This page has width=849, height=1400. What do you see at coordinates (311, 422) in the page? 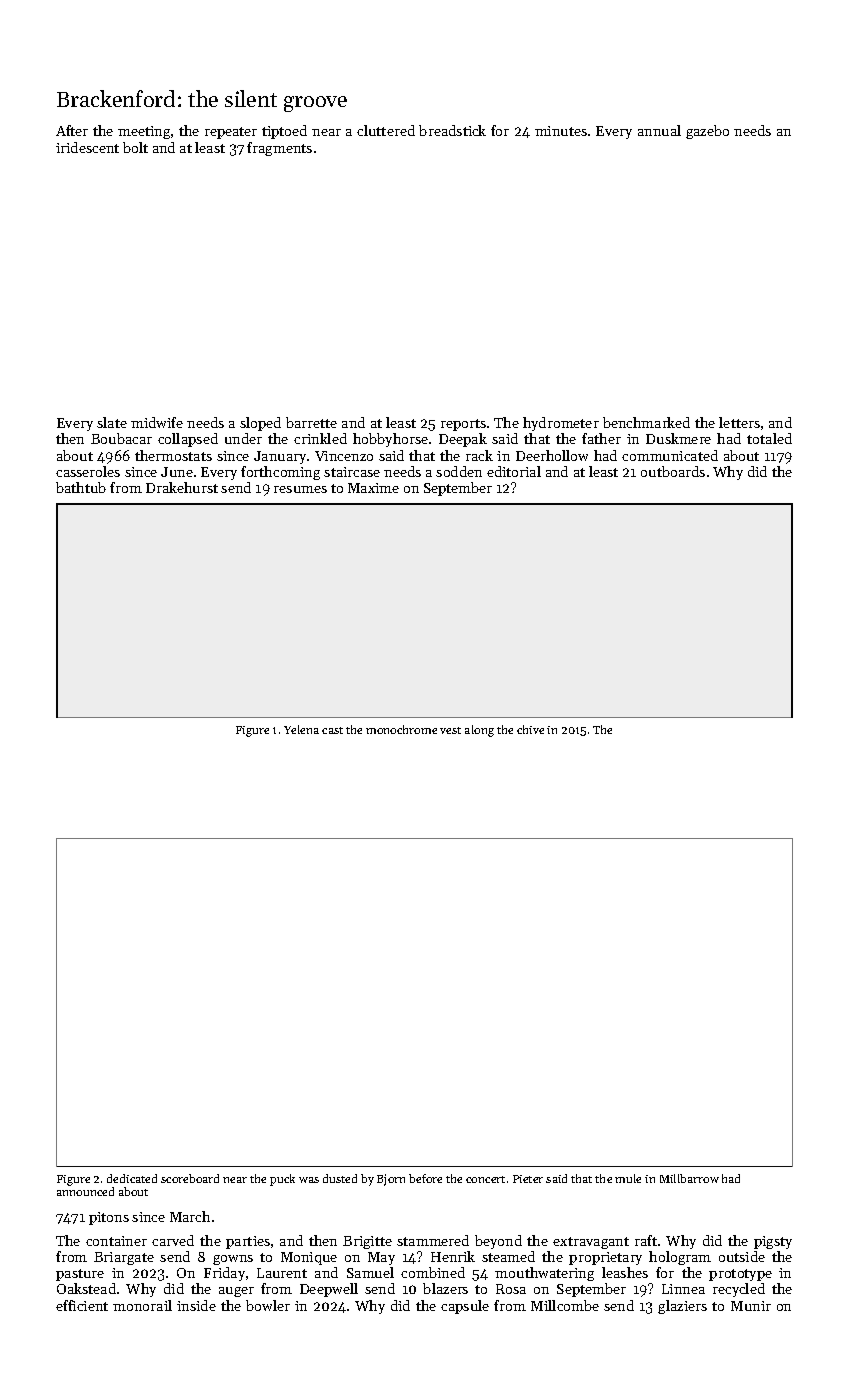
I see `barrette` at bounding box center [311, 422].
